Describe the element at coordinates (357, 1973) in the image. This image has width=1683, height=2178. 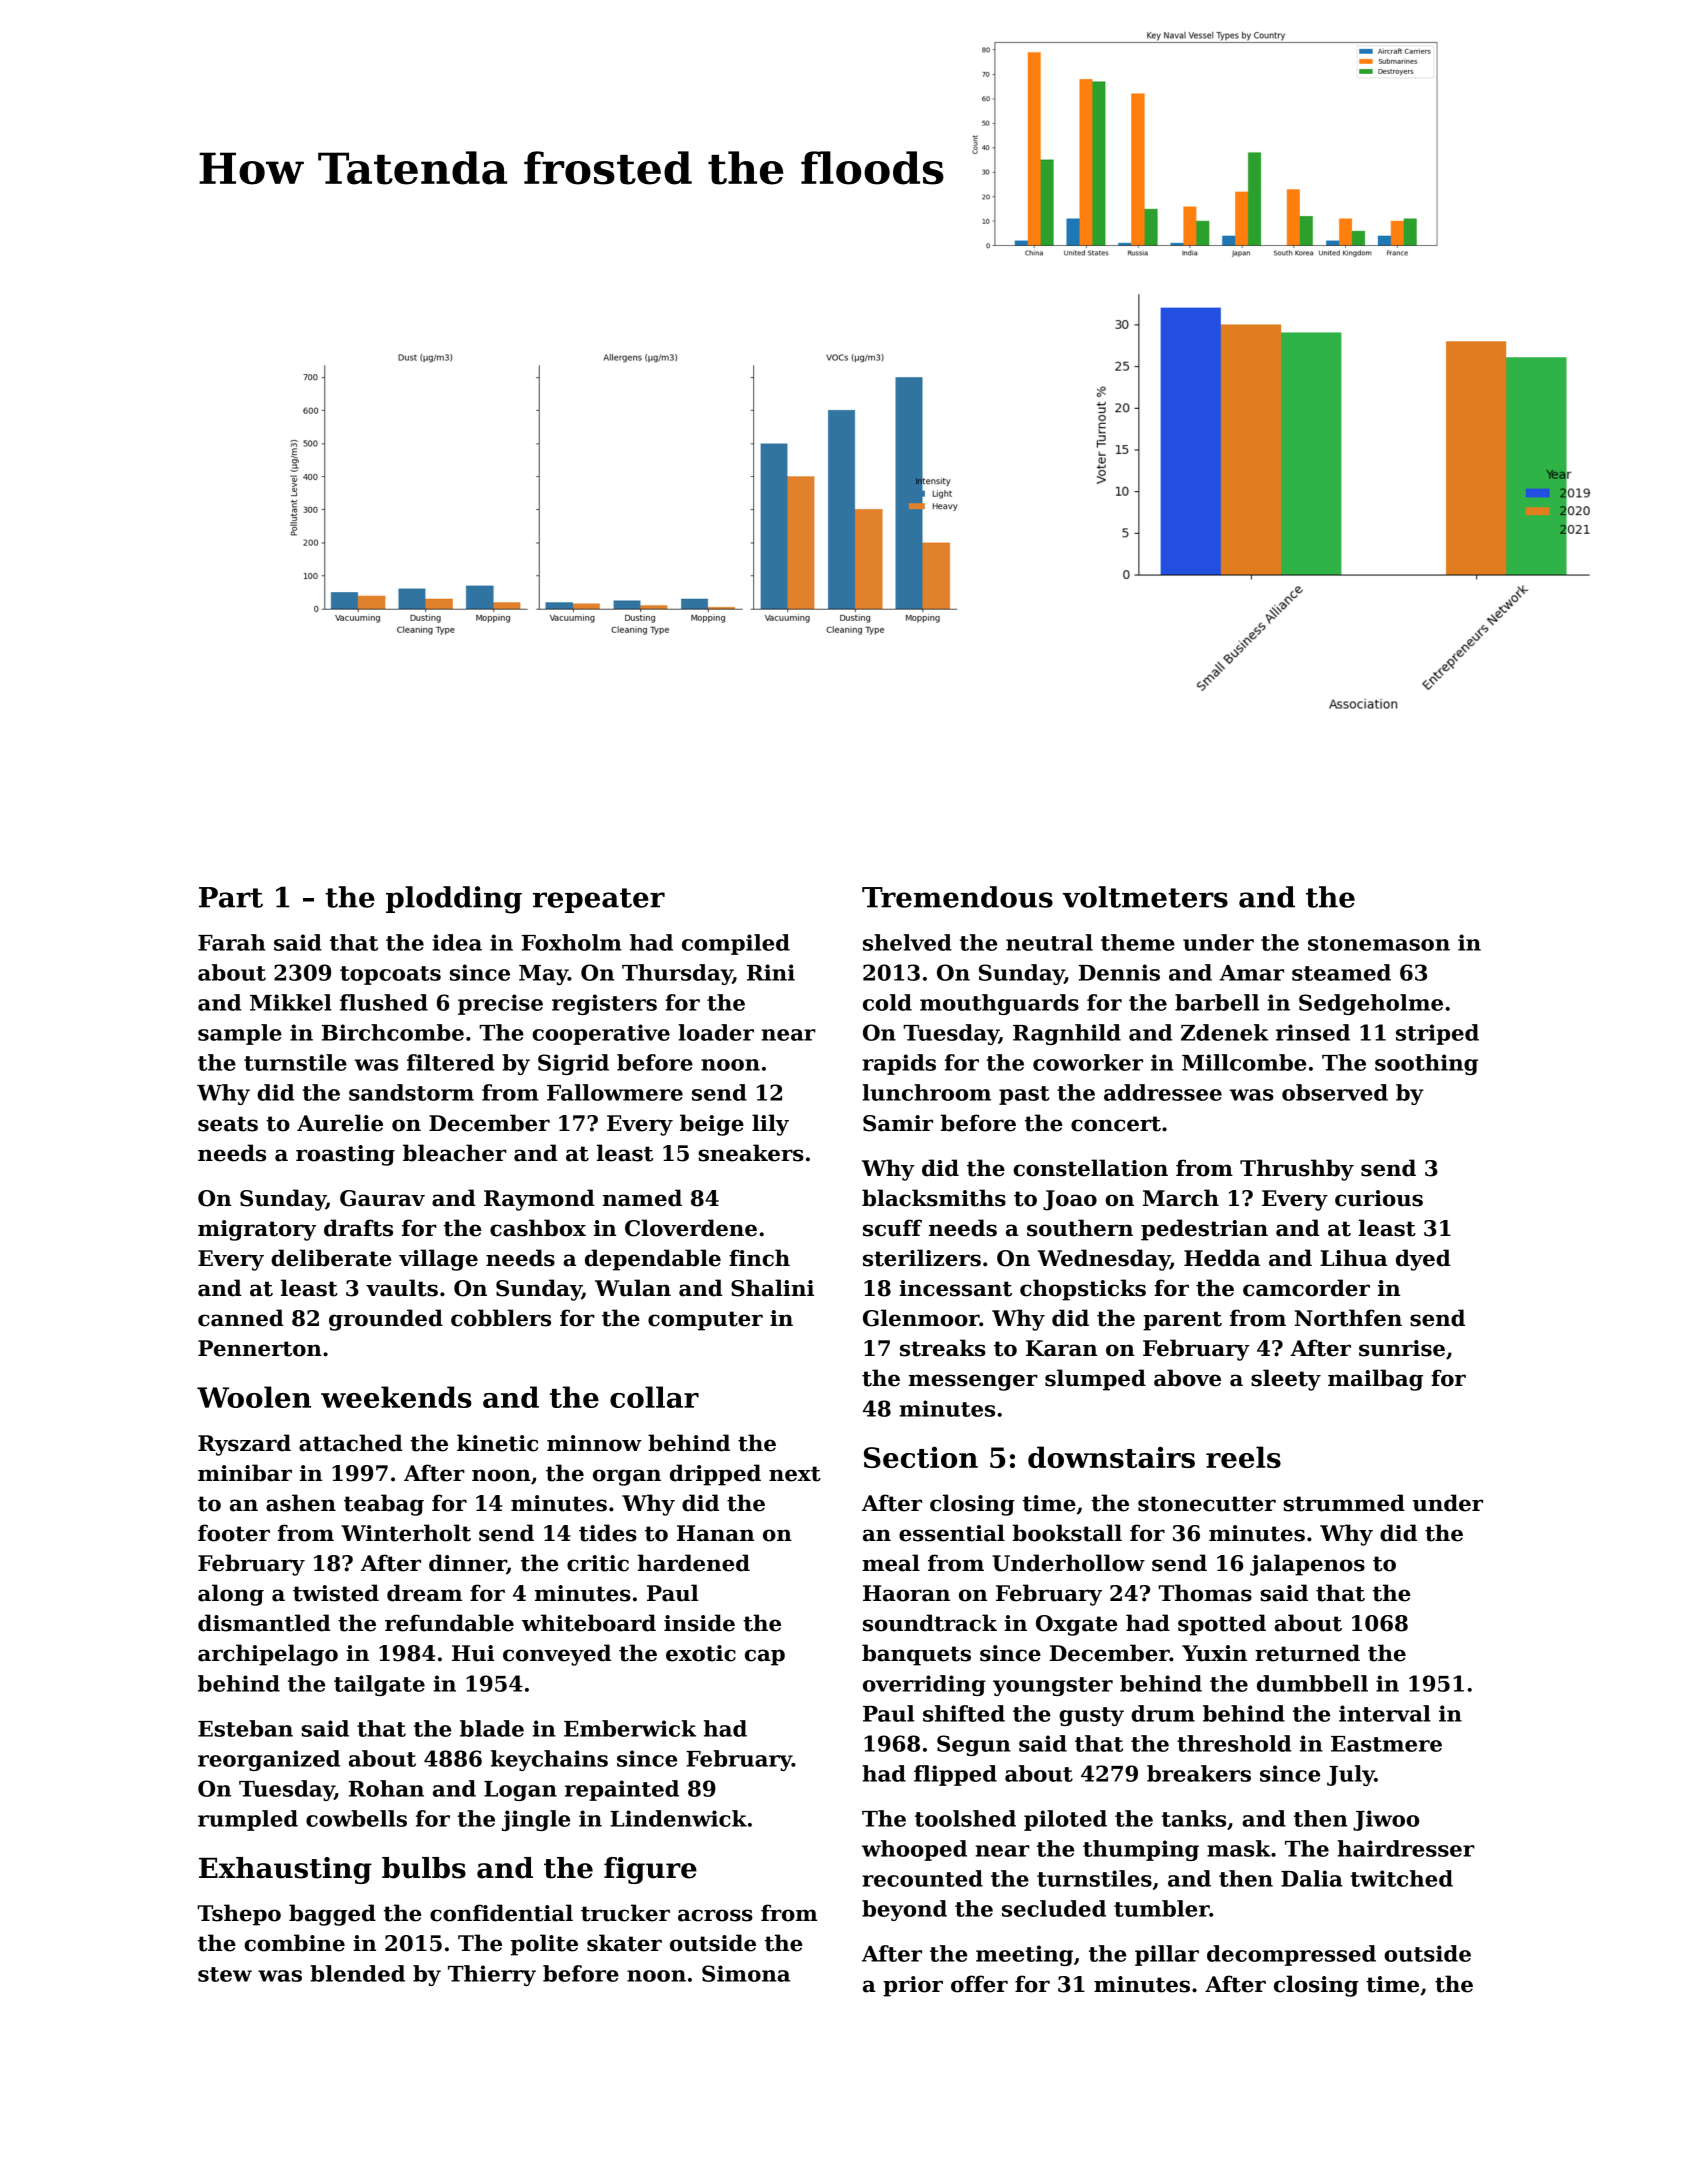
I see `blended` at that location.
